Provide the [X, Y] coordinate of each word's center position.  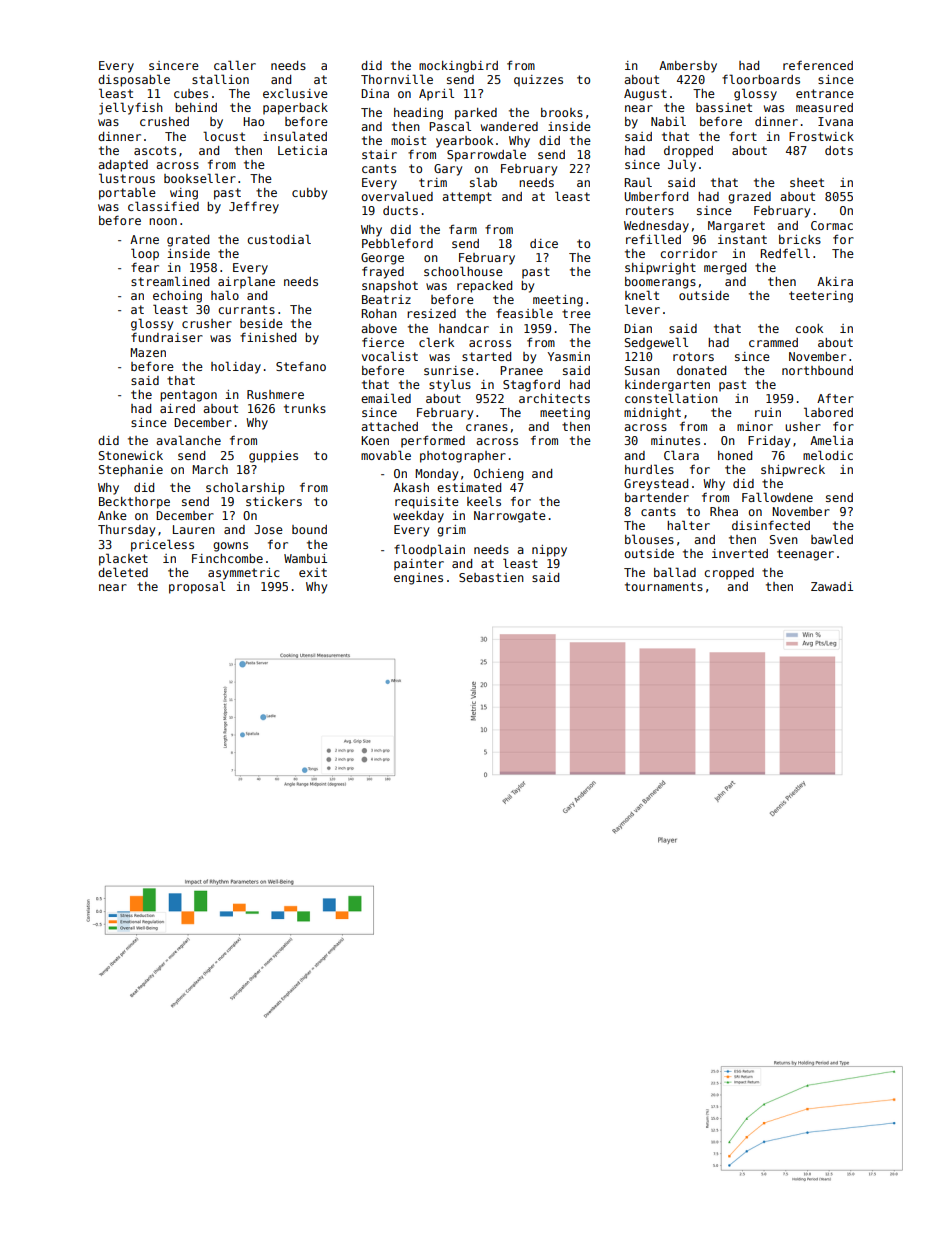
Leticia [302, 150]
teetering [821, 297]
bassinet [724, 107]
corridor [688, 253]
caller [235, 65]
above [379, 328]
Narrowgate [510, 517]
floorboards [761, 79]
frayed [383, 272]
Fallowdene [777, 497]
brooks [562, 112]
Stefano [301, 366]
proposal [197, 587]
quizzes [538, 81]
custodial [279, 239]
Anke [112, 515]
